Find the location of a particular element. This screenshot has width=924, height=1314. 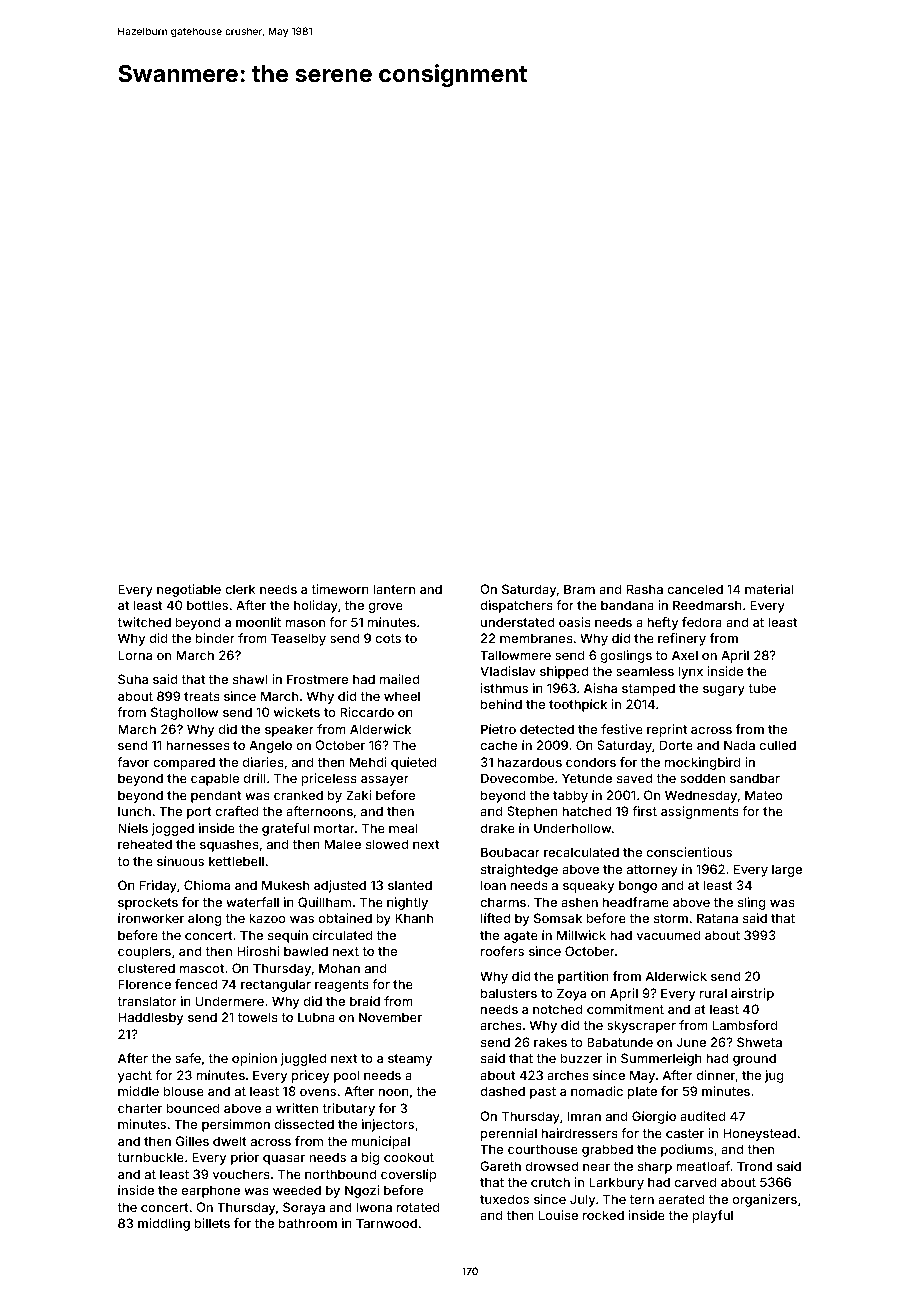

attorney is located at coordinates (652, 871).
